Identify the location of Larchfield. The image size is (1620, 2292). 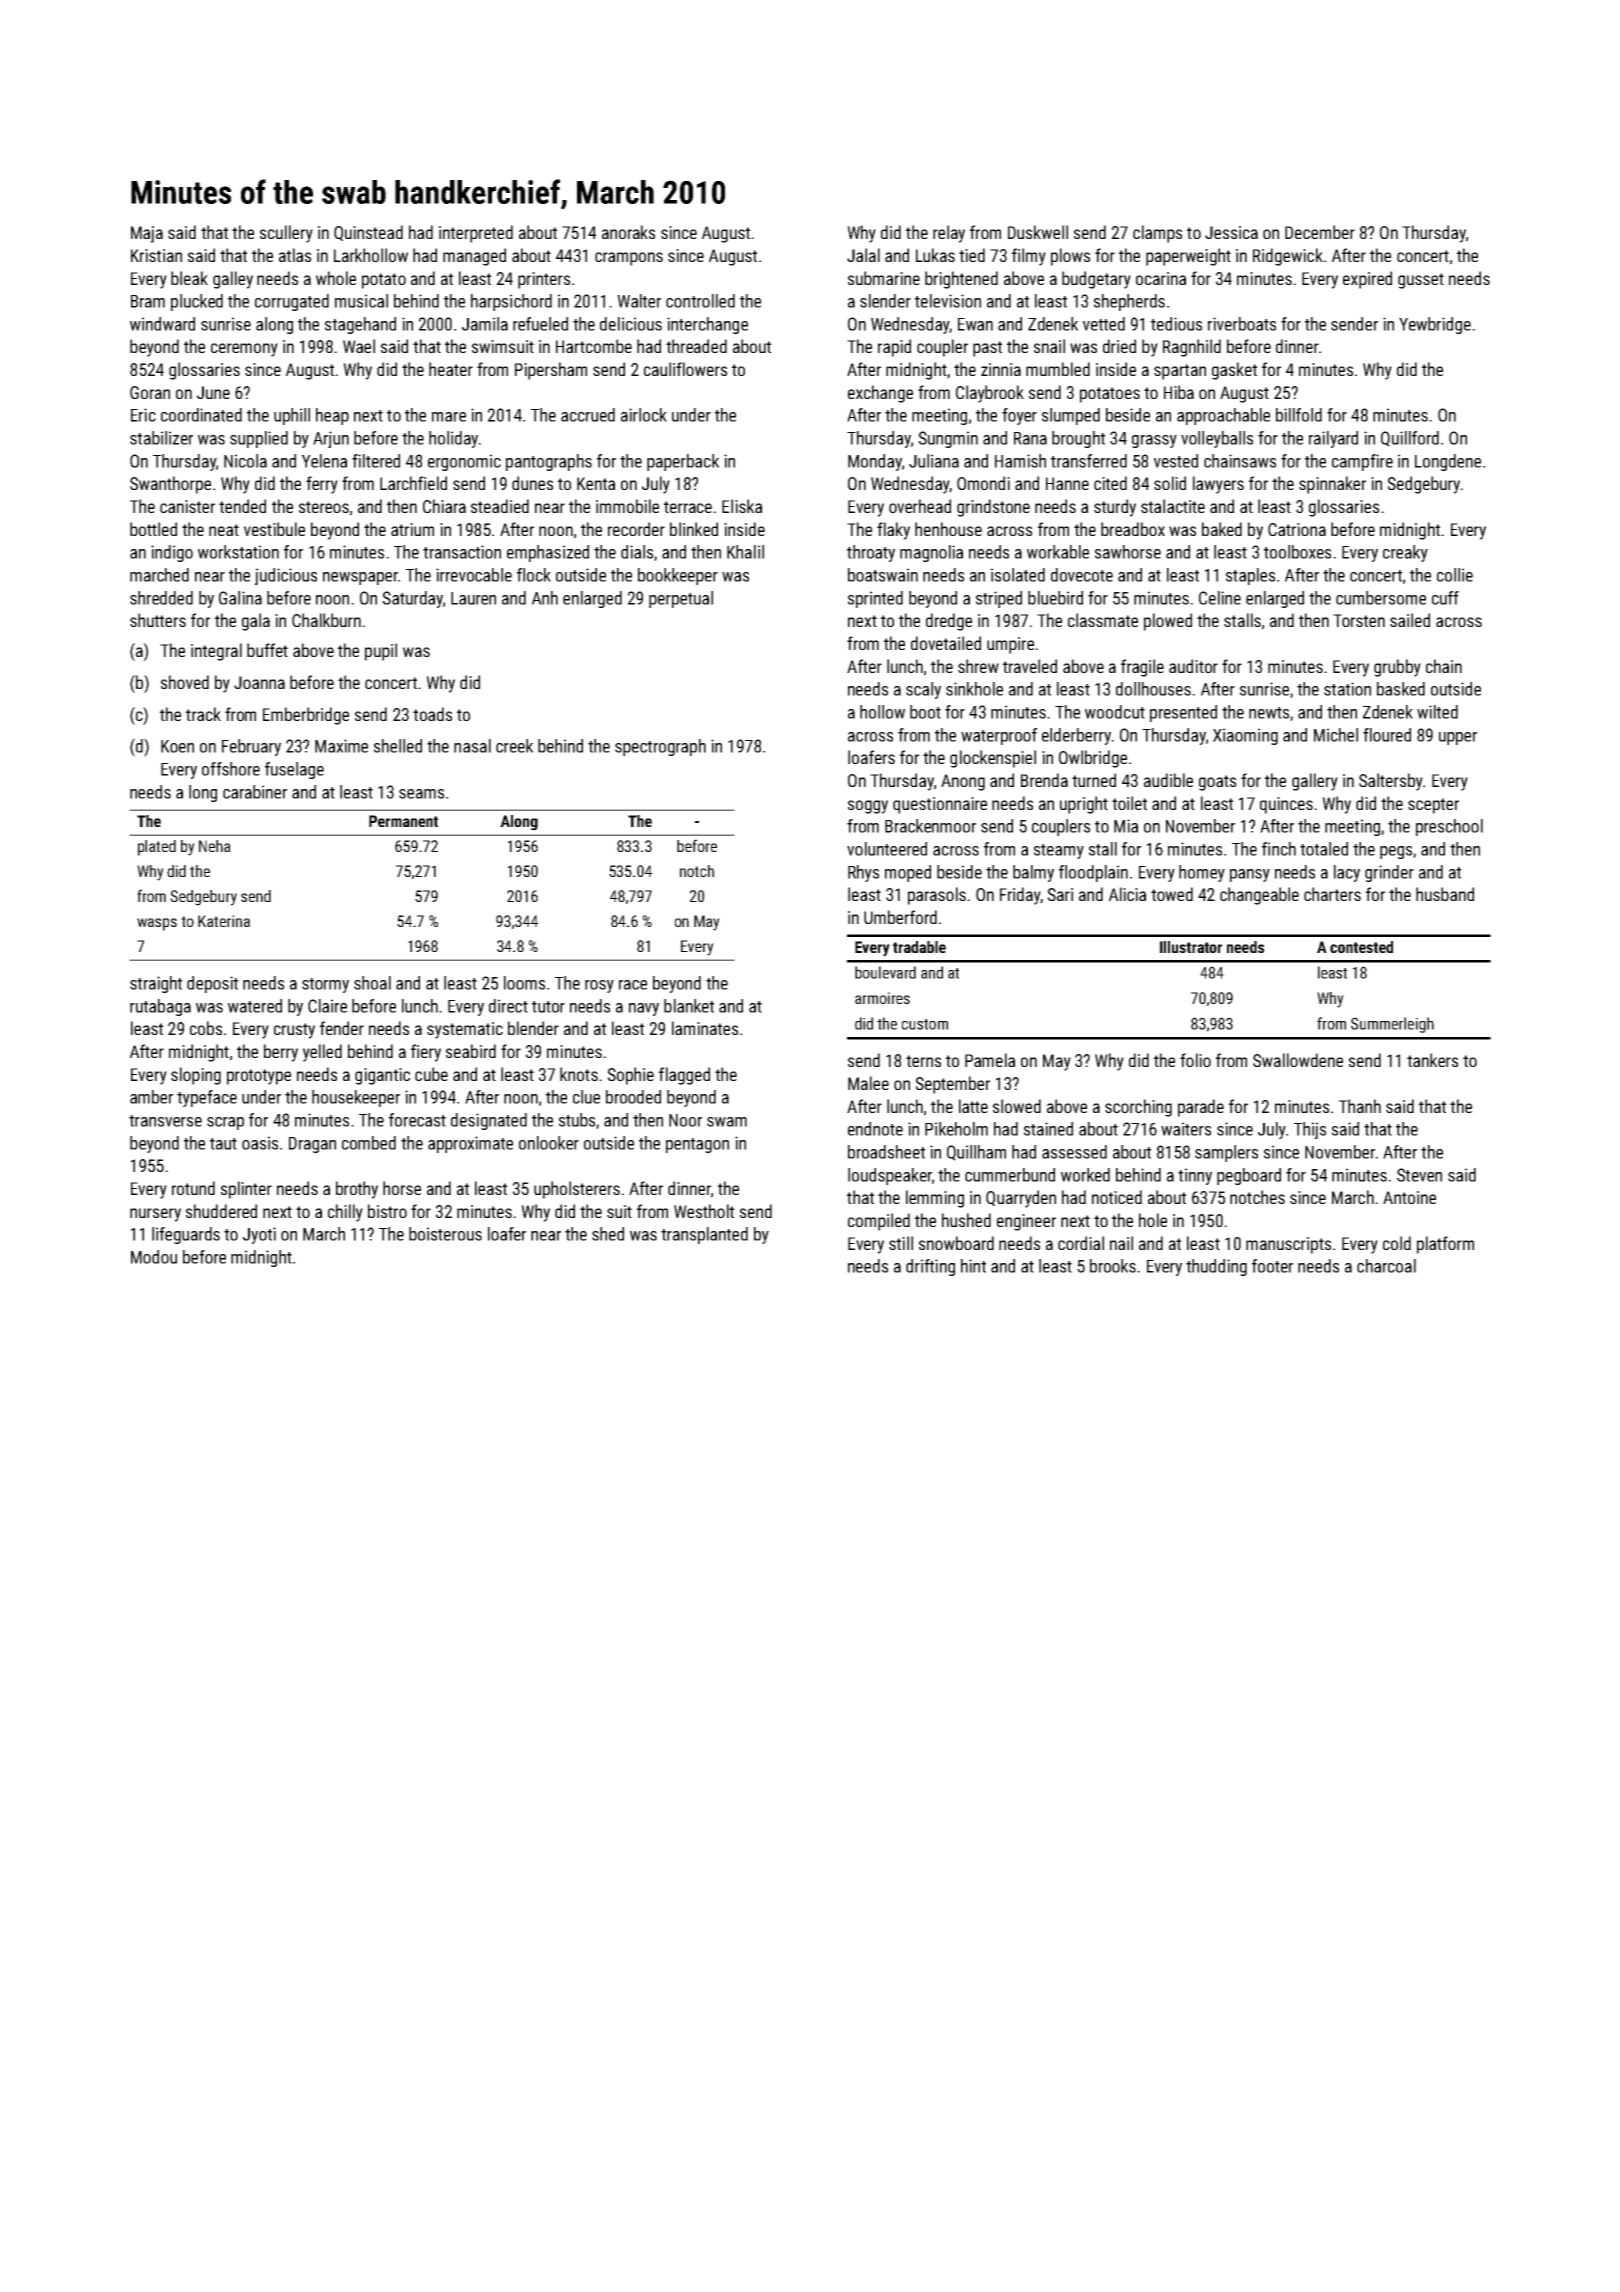
(413, 483).
